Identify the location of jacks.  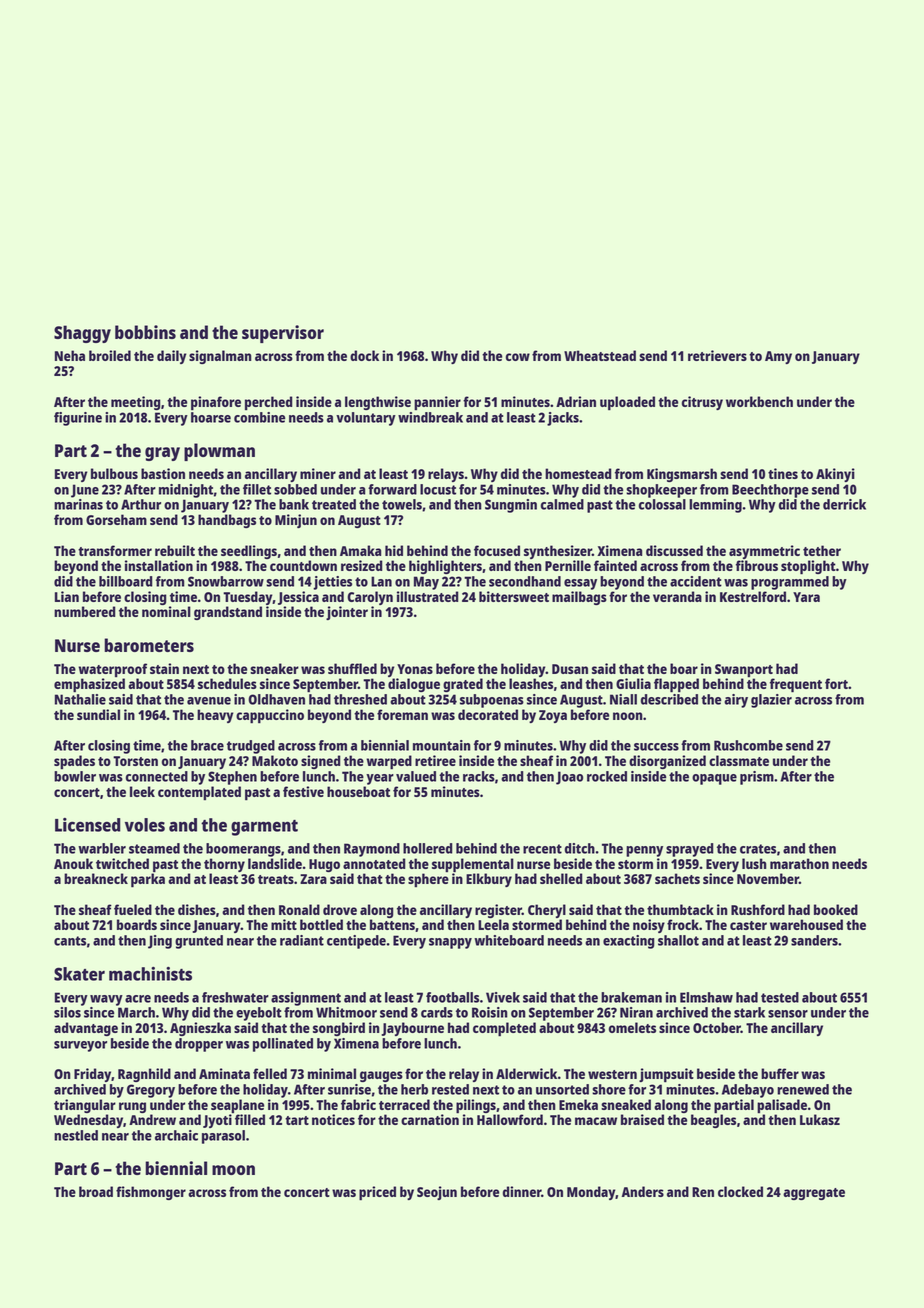
(563, 419).
